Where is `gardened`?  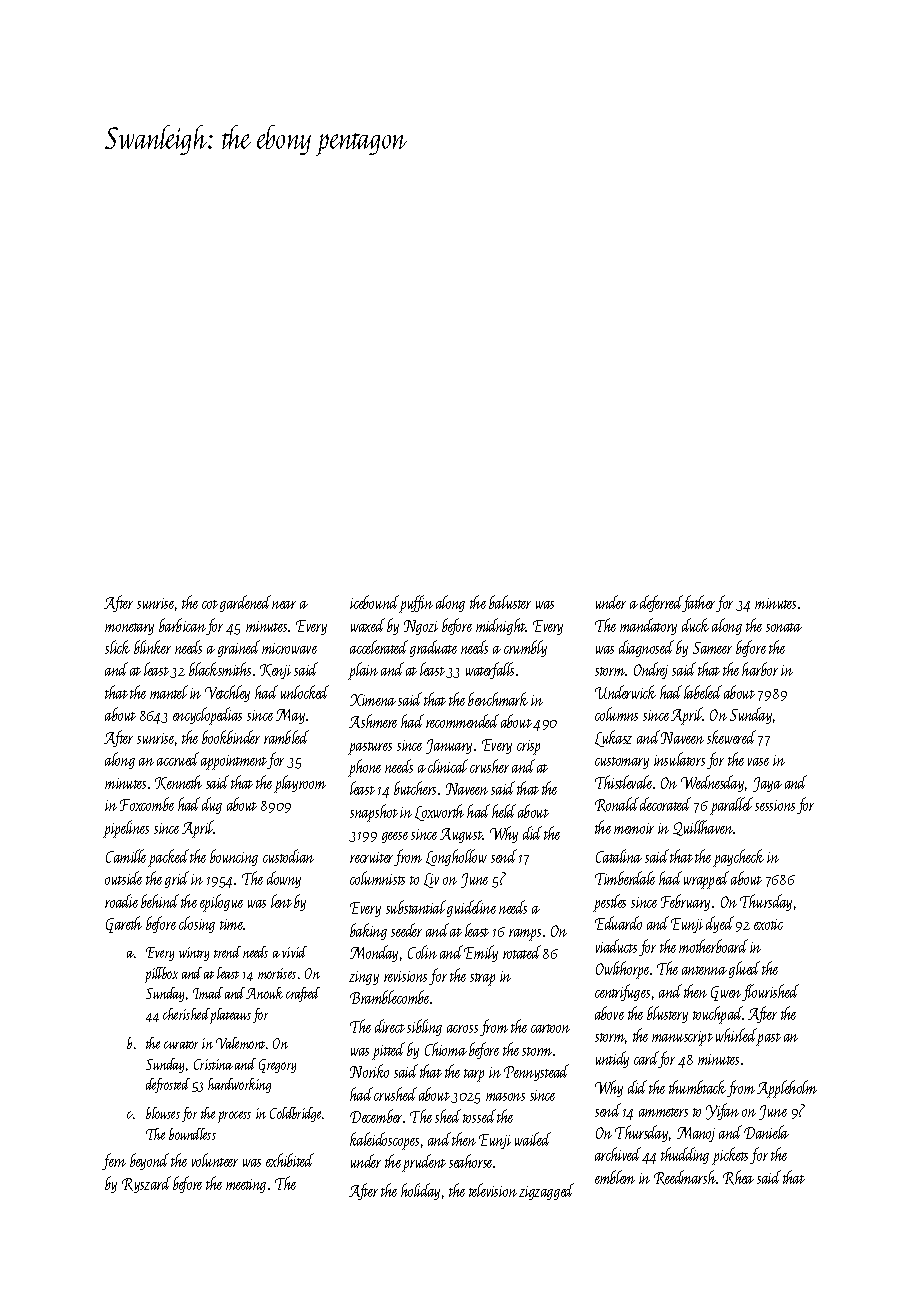 gardened is located at coordinates (245, 603).
